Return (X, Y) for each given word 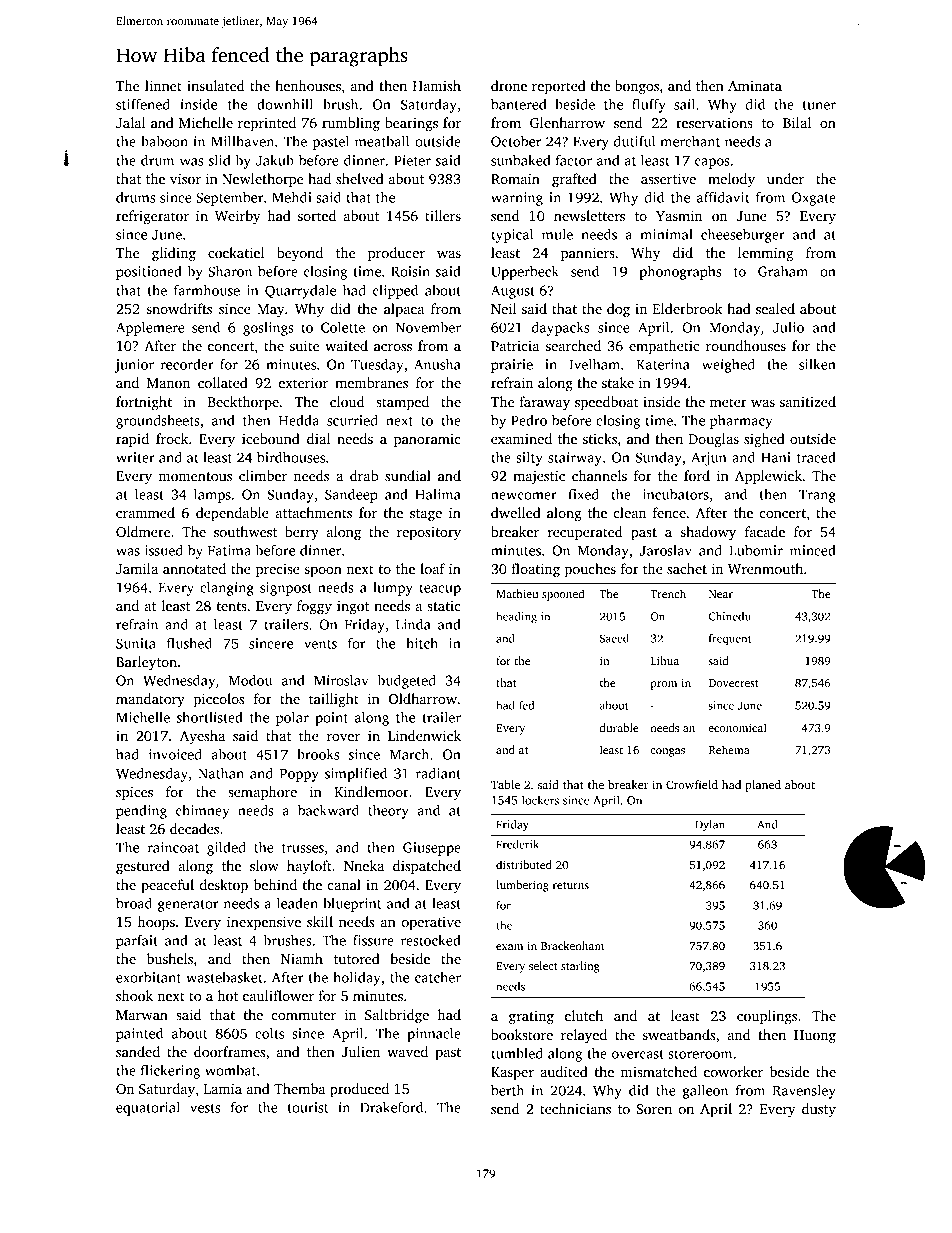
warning (517, 199)
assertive (668, 178)
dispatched (427, 867)
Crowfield (692, 784)
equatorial (148, 1109)
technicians (575, 1108)
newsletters (589, 215)
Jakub (275, 160)
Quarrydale (300, 292)
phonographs (680, 273)
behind (275, 884)
